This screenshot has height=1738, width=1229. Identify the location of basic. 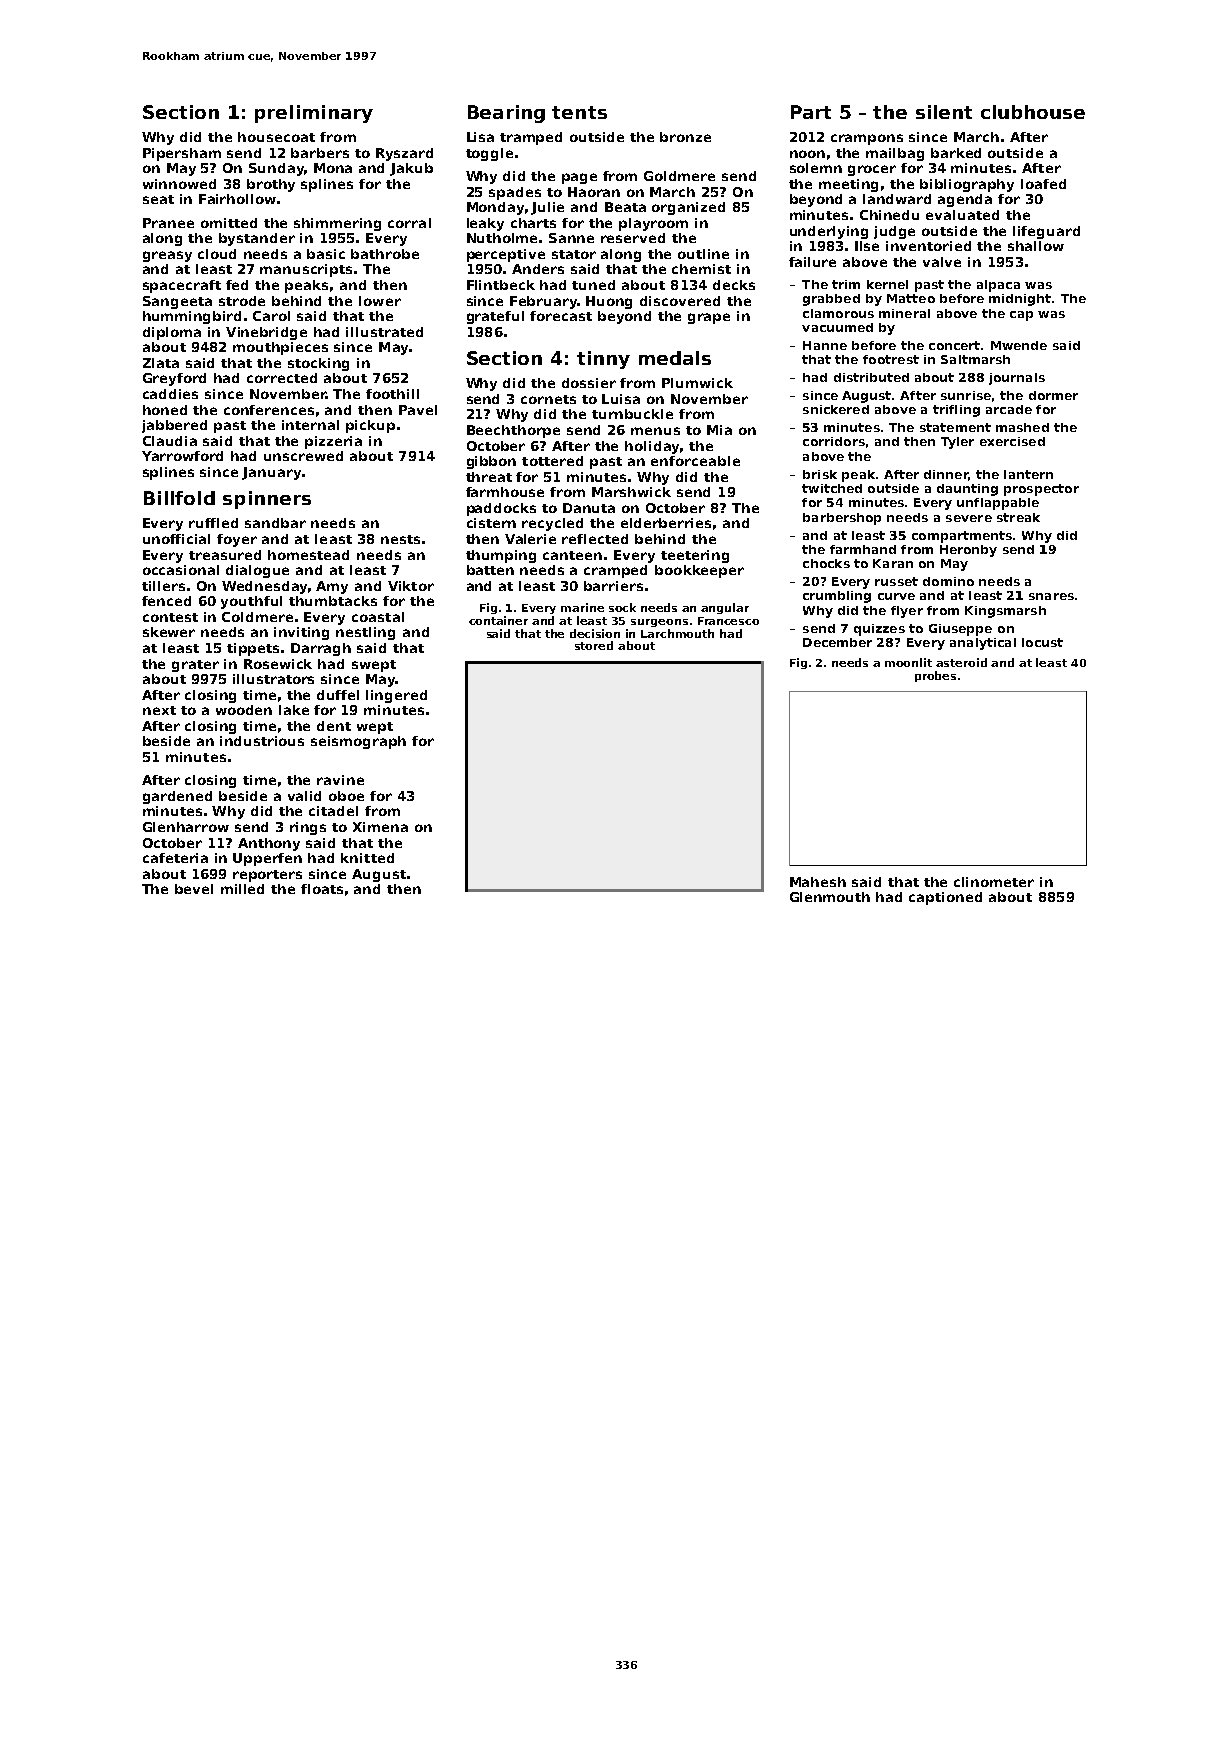
(326, 254).
